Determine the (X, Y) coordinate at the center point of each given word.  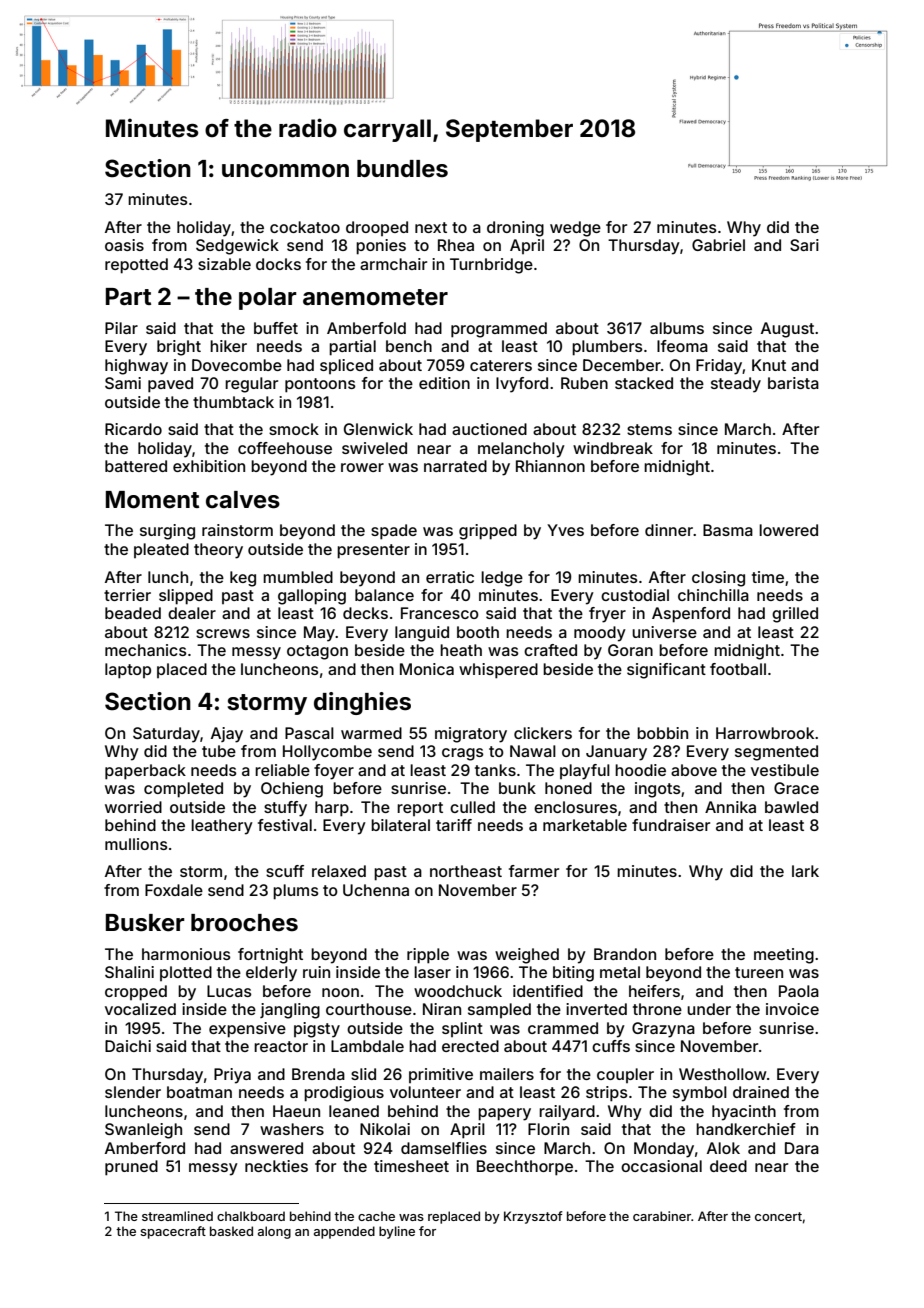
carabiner (662, 1216)
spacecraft (173, 1232)
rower (362, 467)
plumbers (607, 348)
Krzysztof (533, 1217)
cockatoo (305, 227)
